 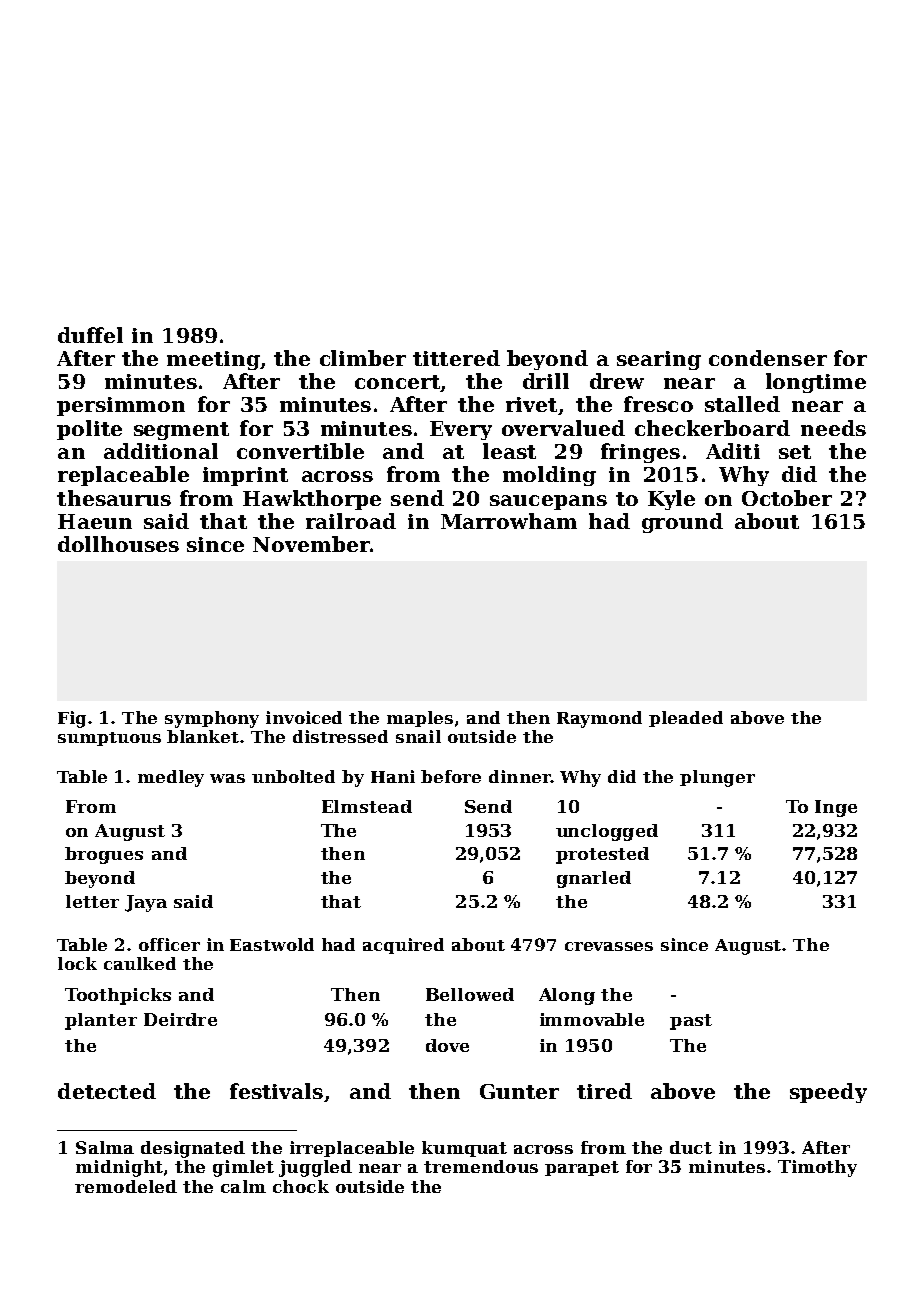 I want to click on condenser, so click(x=768, y=358).
